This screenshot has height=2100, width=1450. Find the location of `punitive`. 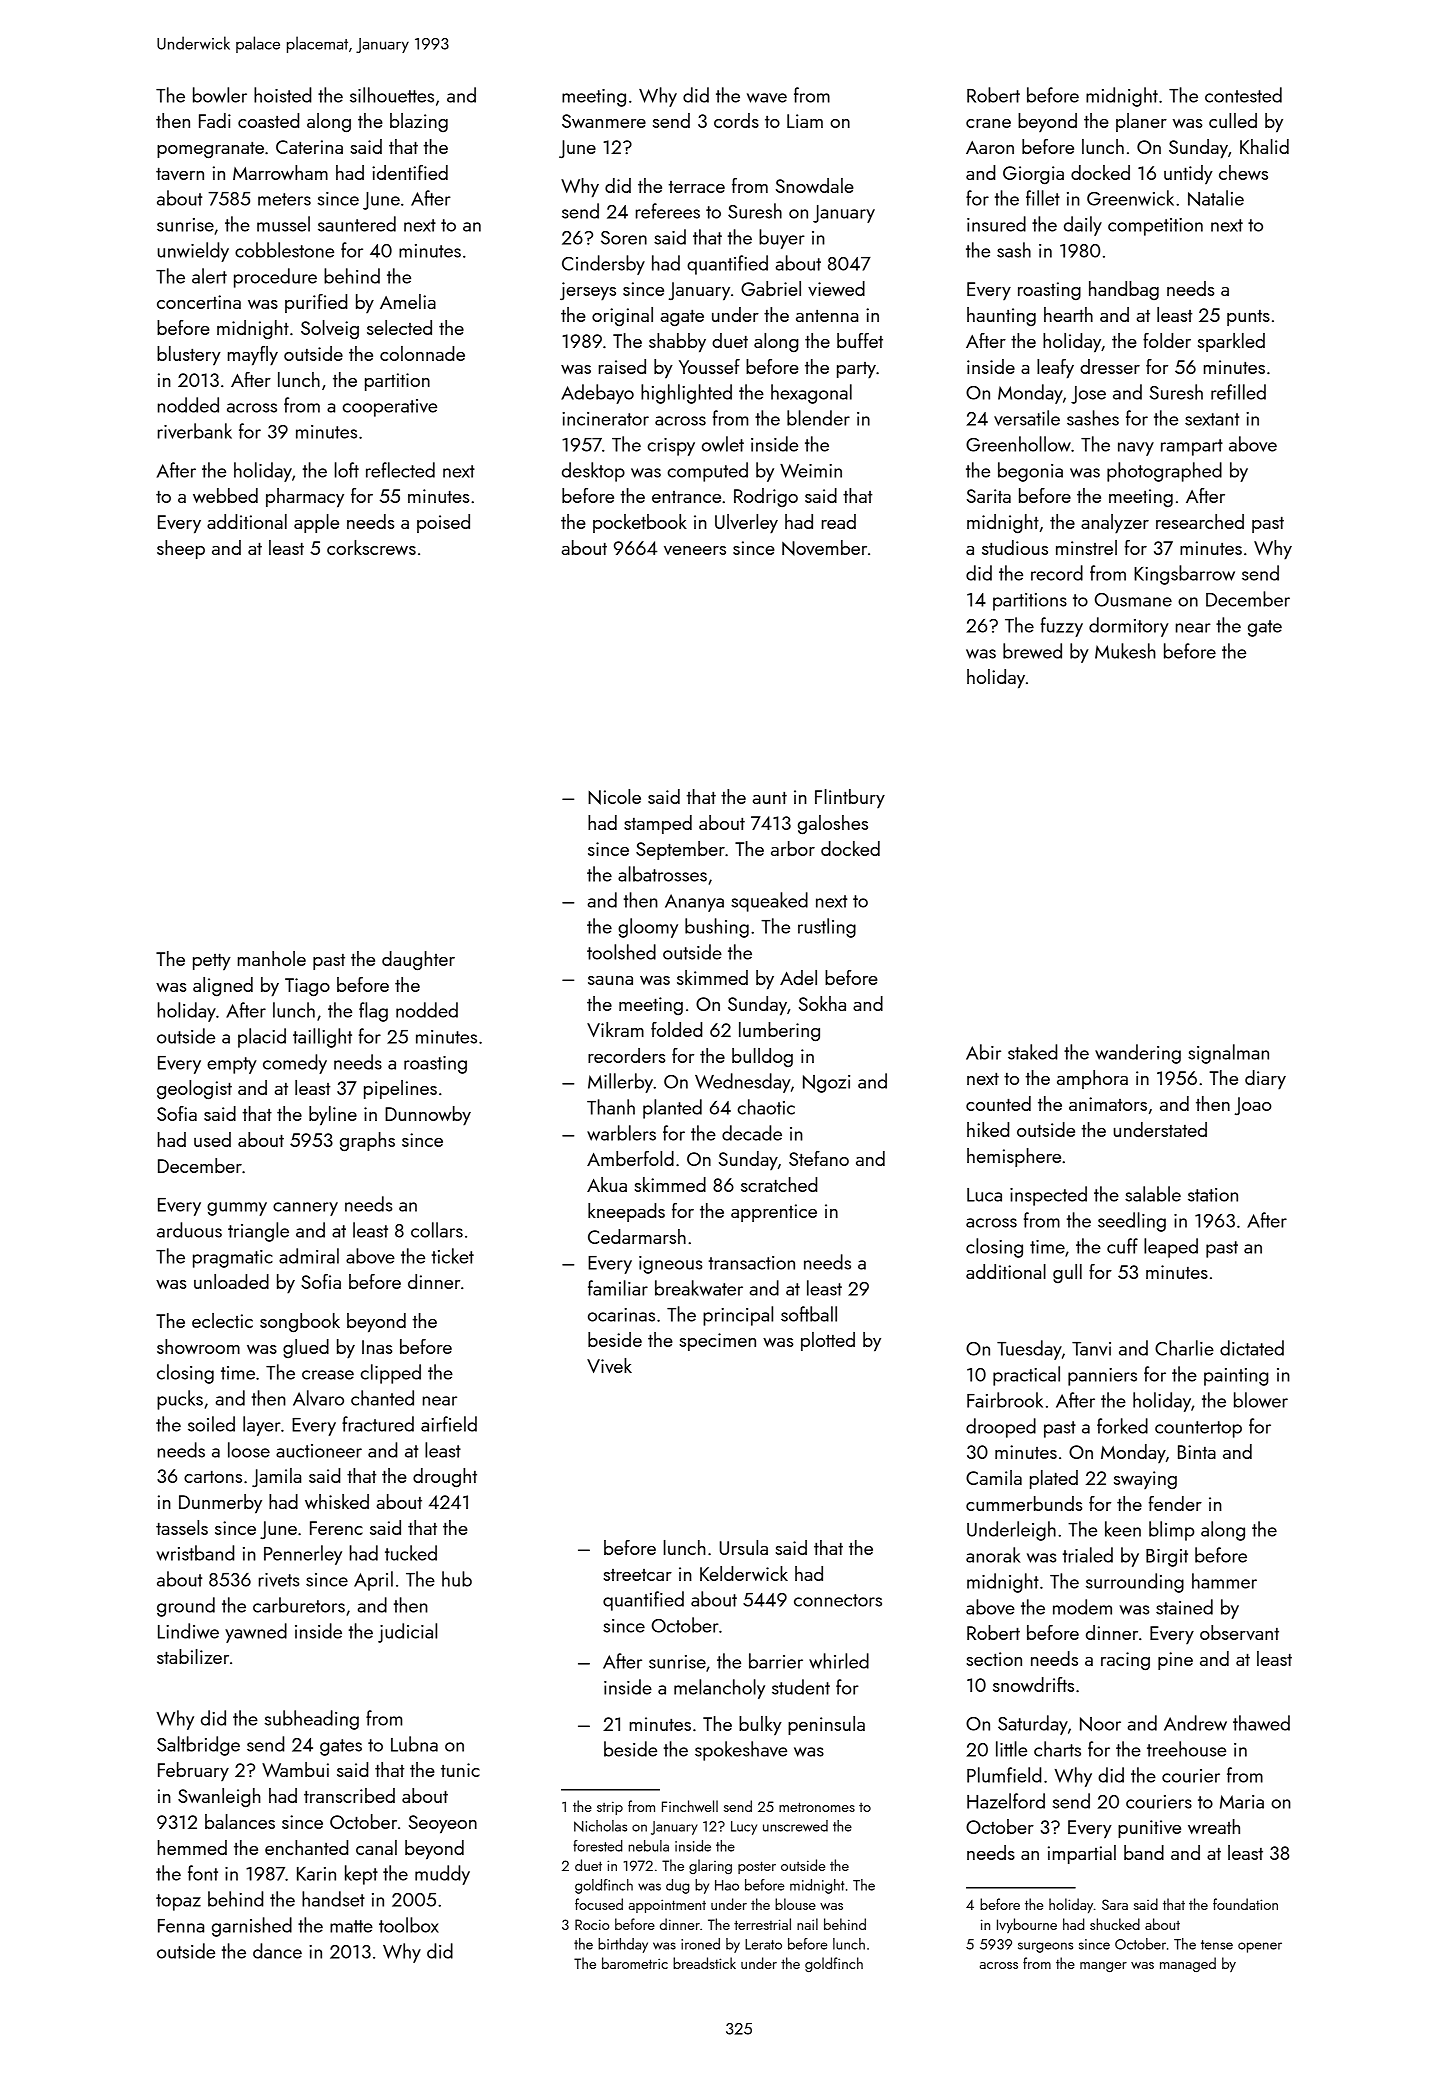

punitive is located at coordinates (1149, 1829).
